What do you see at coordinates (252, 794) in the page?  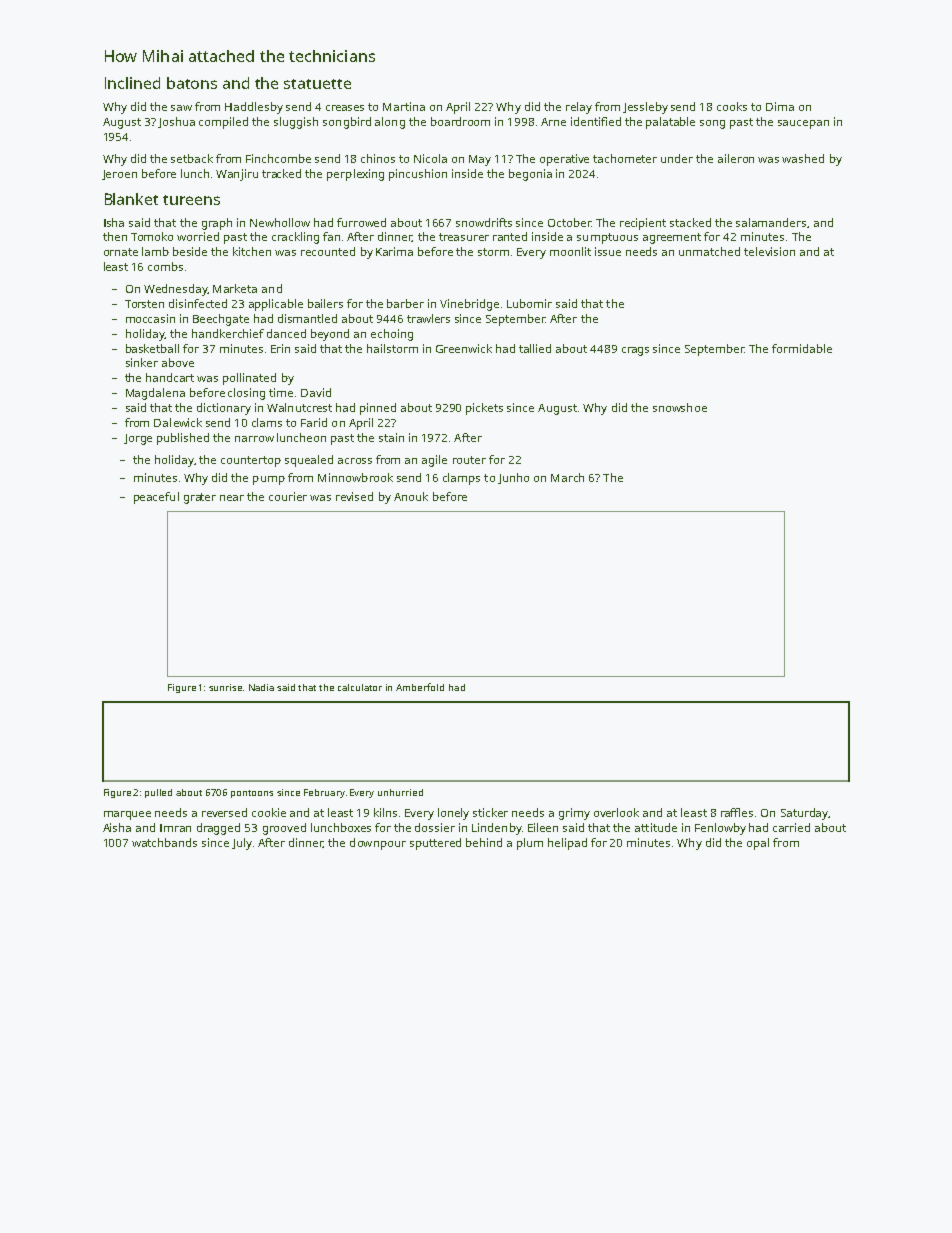 I see `pontoons` at bounding box center [252, 794].
